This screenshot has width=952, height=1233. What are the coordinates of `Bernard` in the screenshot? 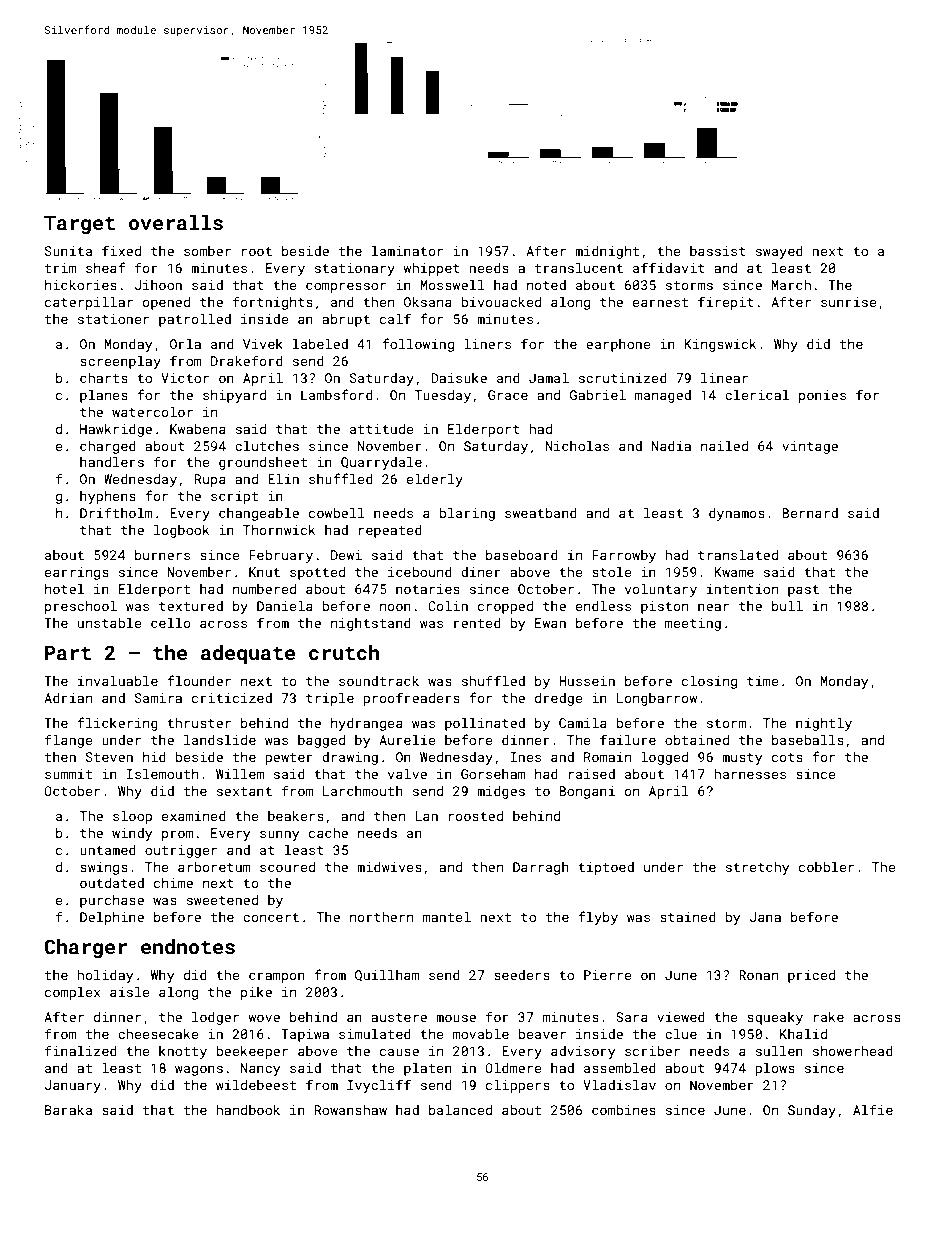 It's located at (810, 513).
